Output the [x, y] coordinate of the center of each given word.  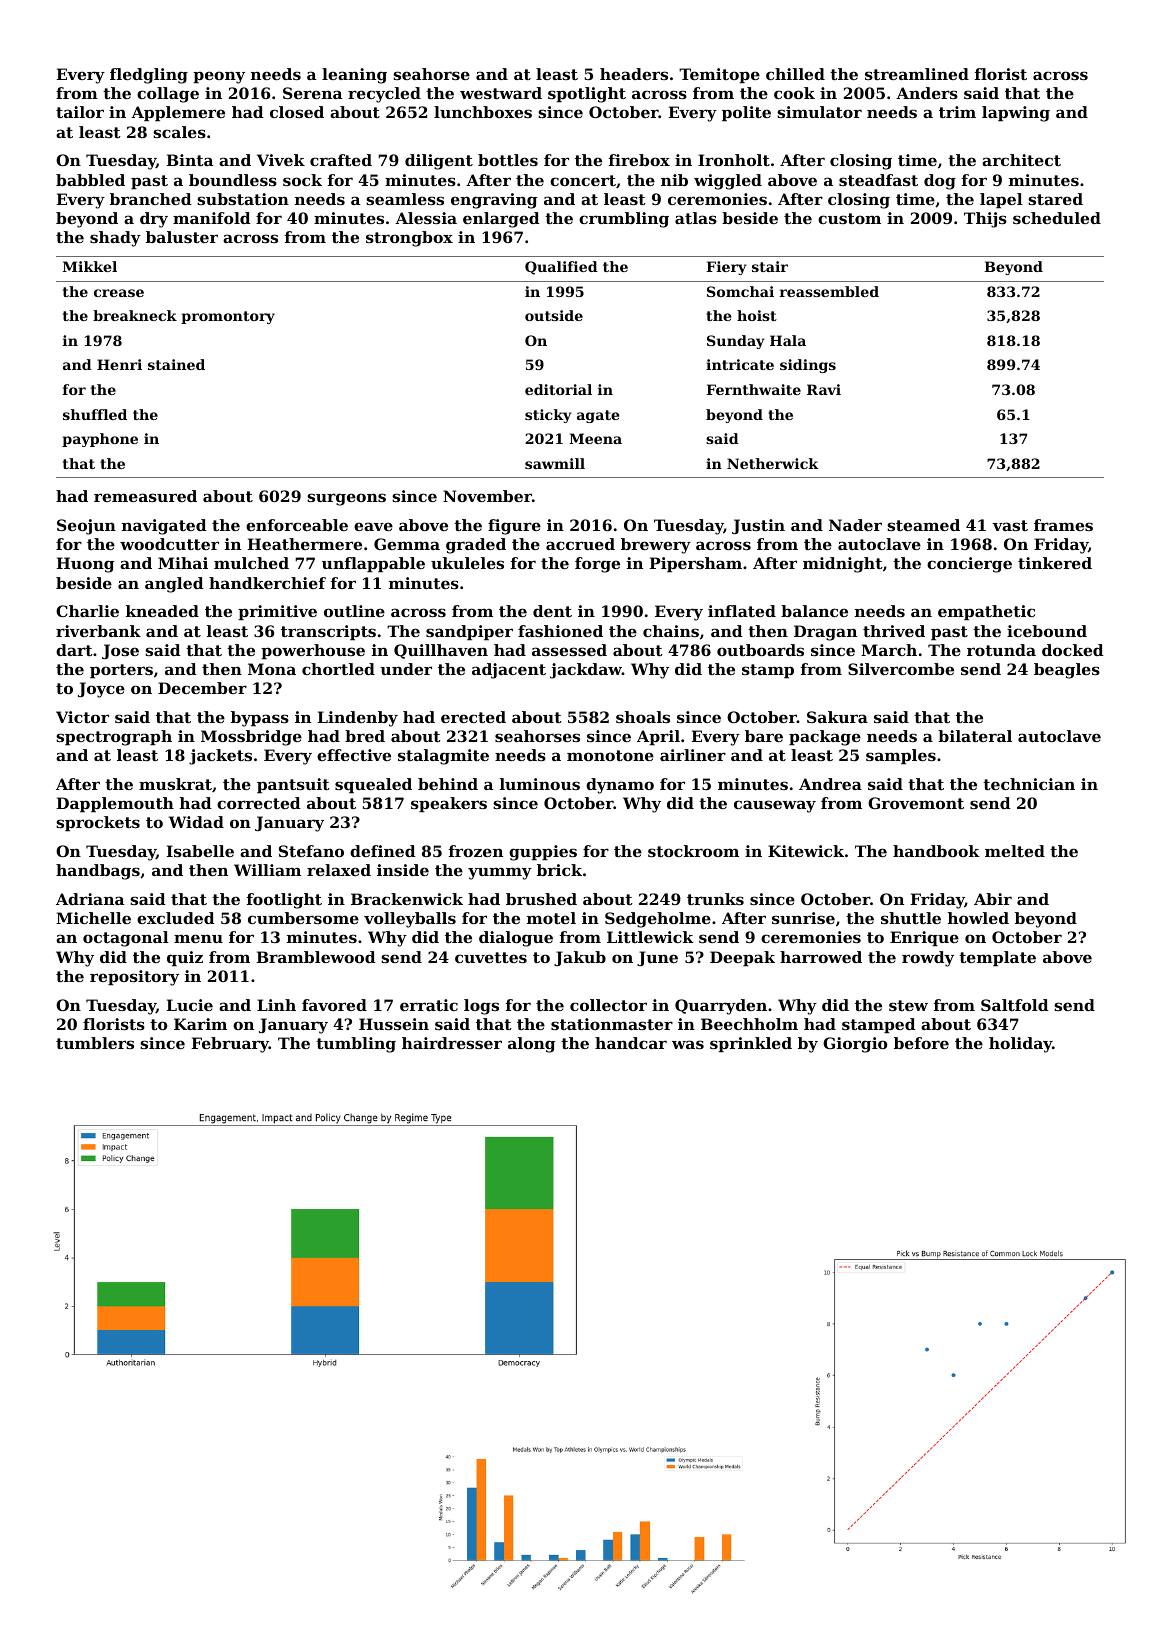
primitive [277, 613]
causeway [775, 806]
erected [473, 717]
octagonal [126, 939]
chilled [795, 74]
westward [501, 93]
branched [151, 199]
